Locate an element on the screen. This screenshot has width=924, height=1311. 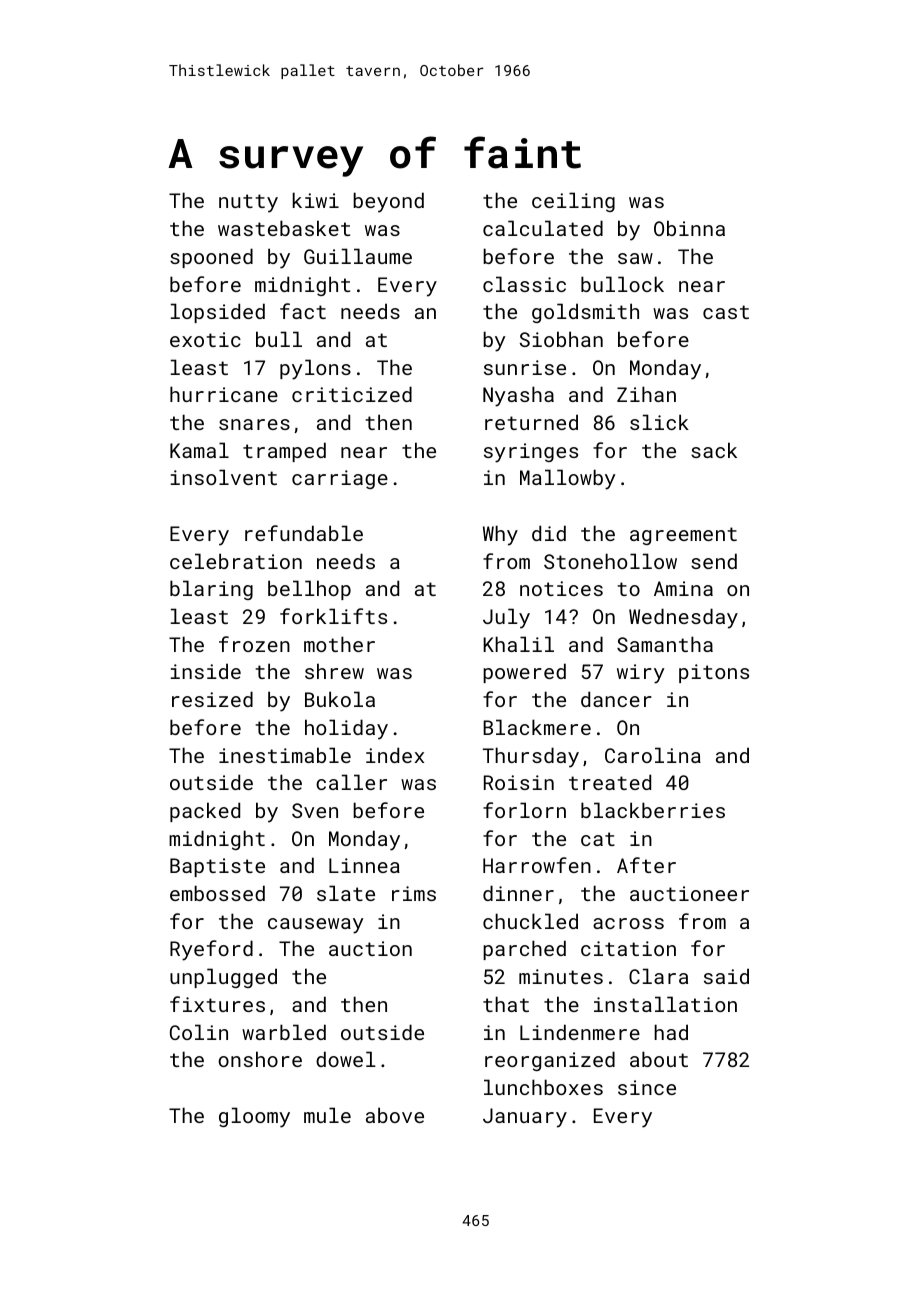
Obinna is located at coordinates (689, 228).
